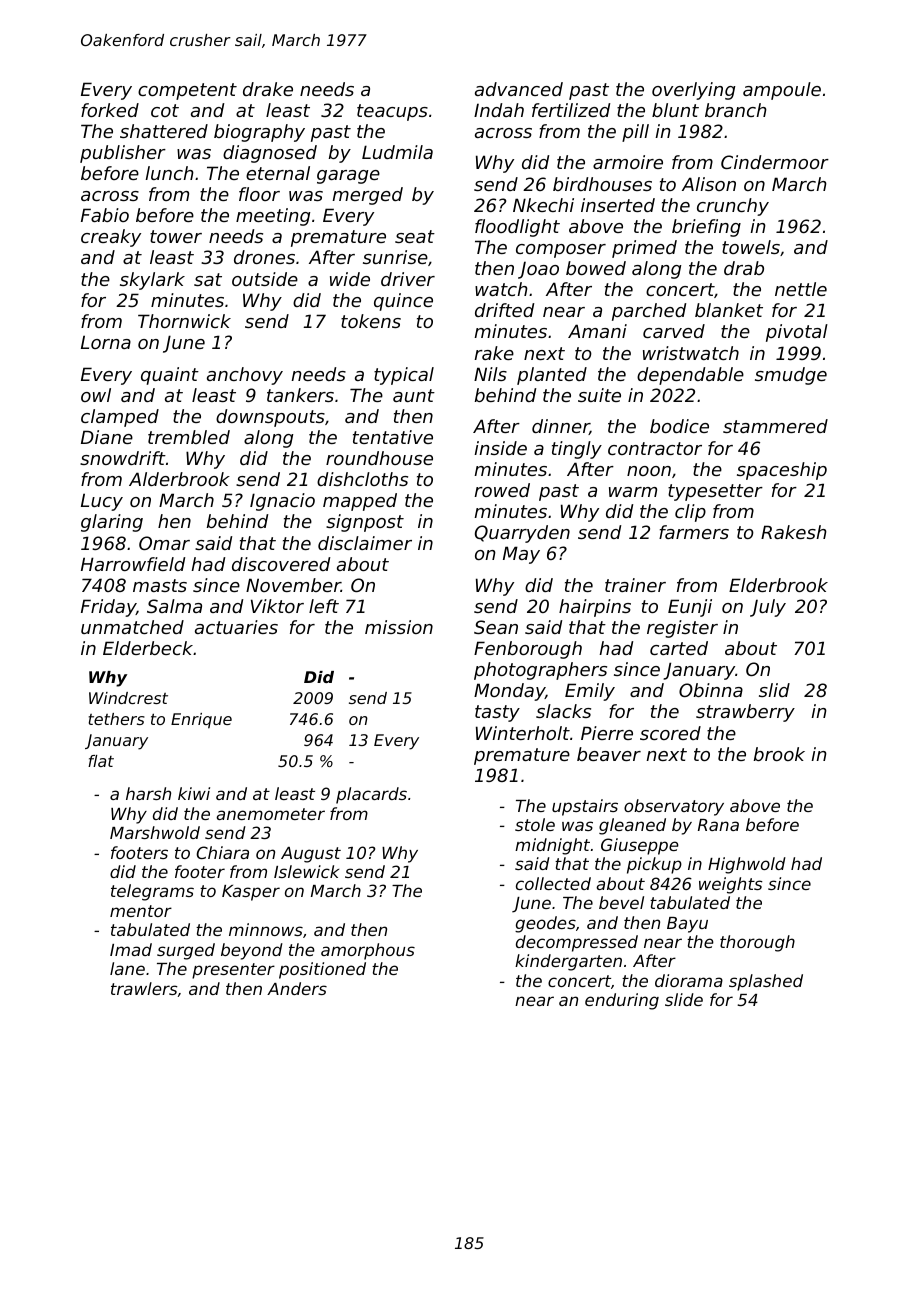 The image size is (908, 1290). What do you see at coordinates (144, 988) in the screenshot?
I see `trawlers` at bounding box center [144, 988].
